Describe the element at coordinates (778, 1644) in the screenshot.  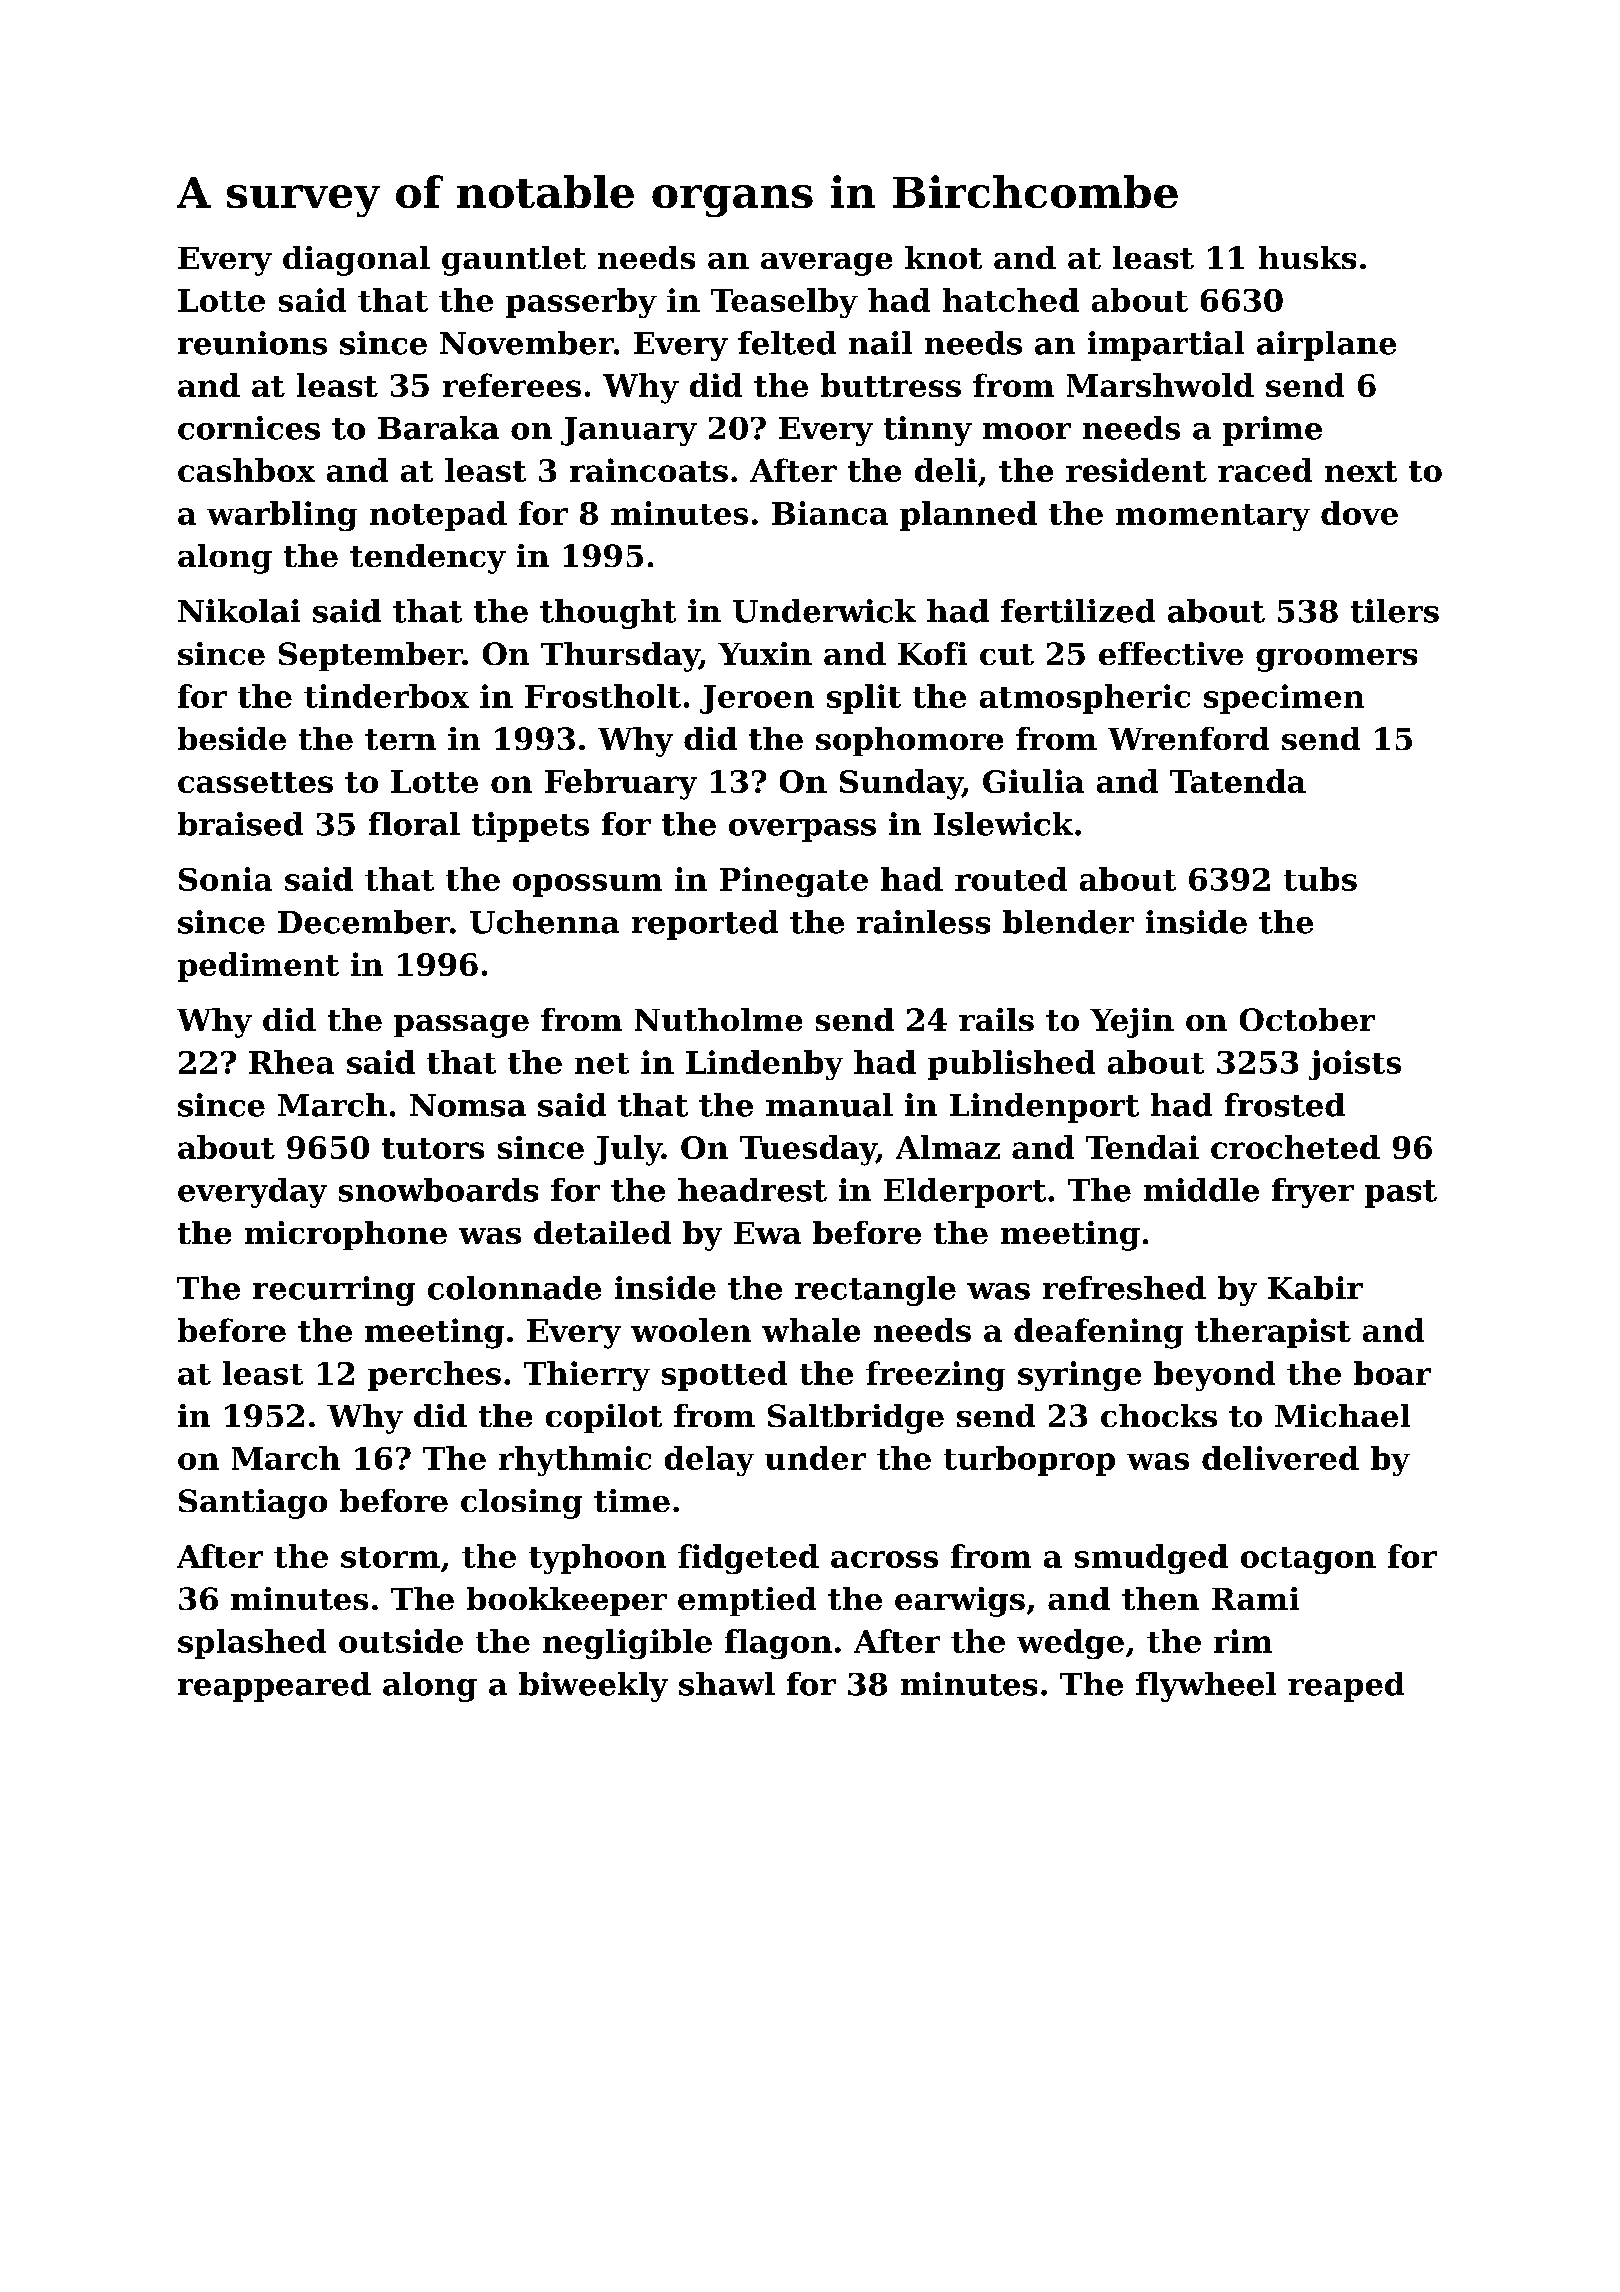
I see `flagon` at that location.
